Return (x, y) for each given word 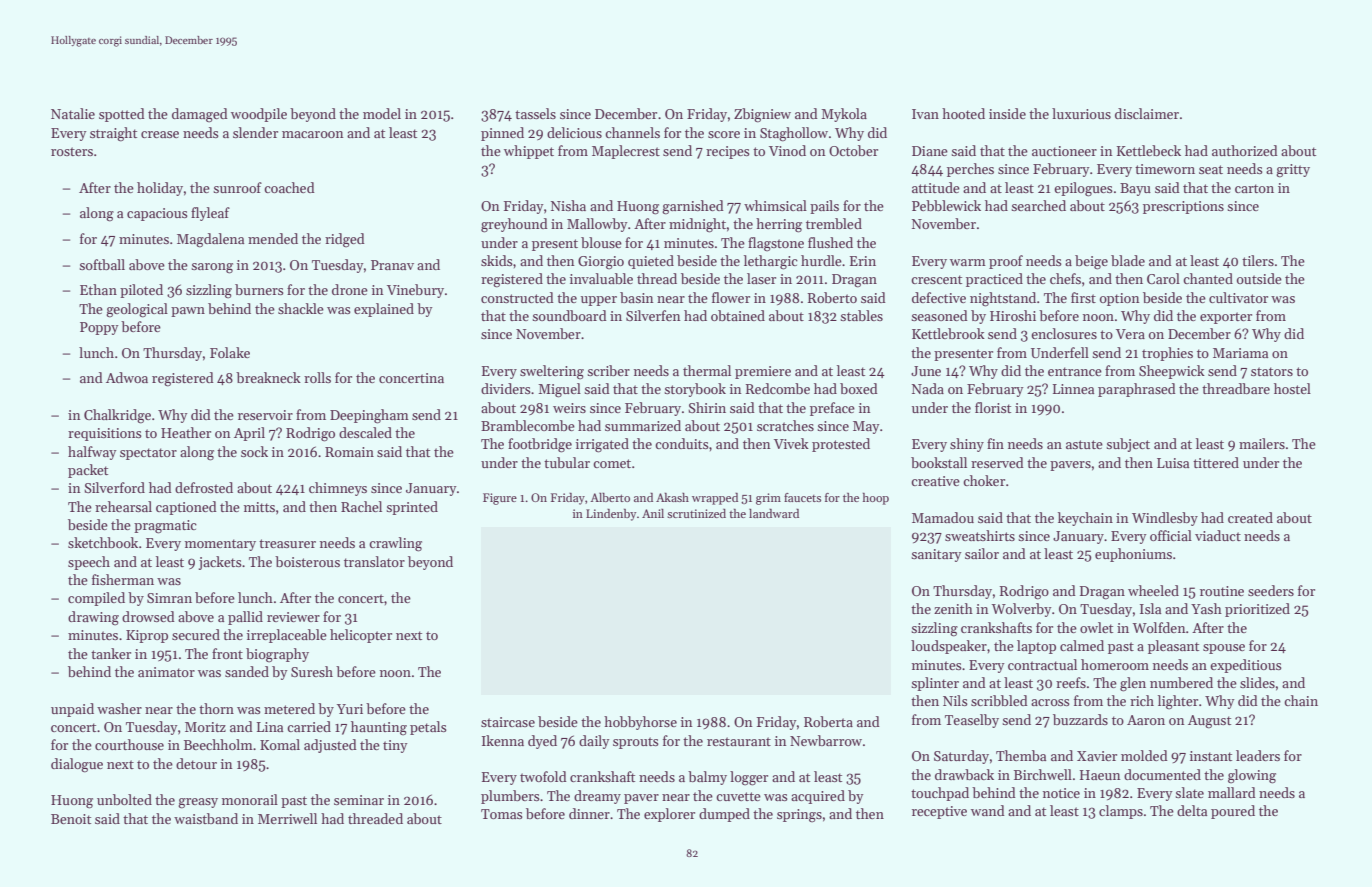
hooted (963, 113)
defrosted (204, 487)
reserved (997, 462)
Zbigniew (762, 115)
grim (768, 499)
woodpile (259, 115)
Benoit (71, 819)
